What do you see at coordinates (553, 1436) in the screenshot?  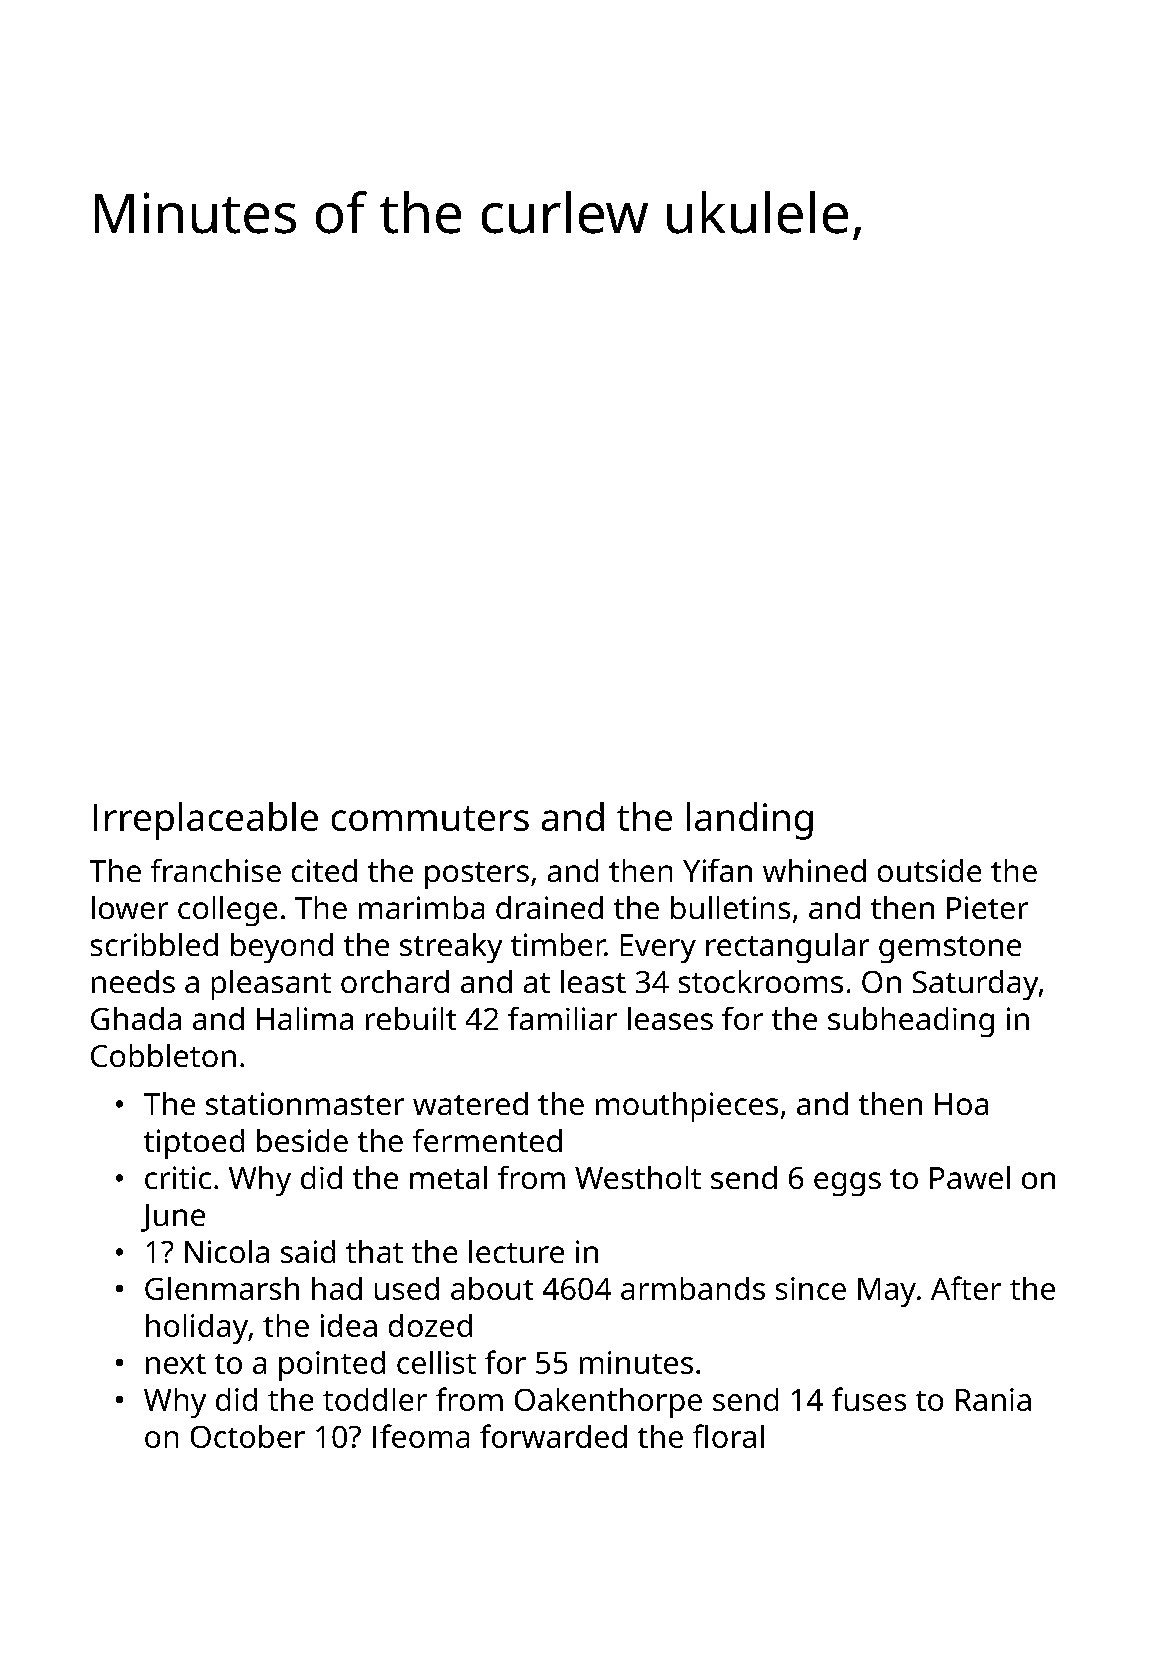 I see `forwarded` at bounding box center [553, 1436].
